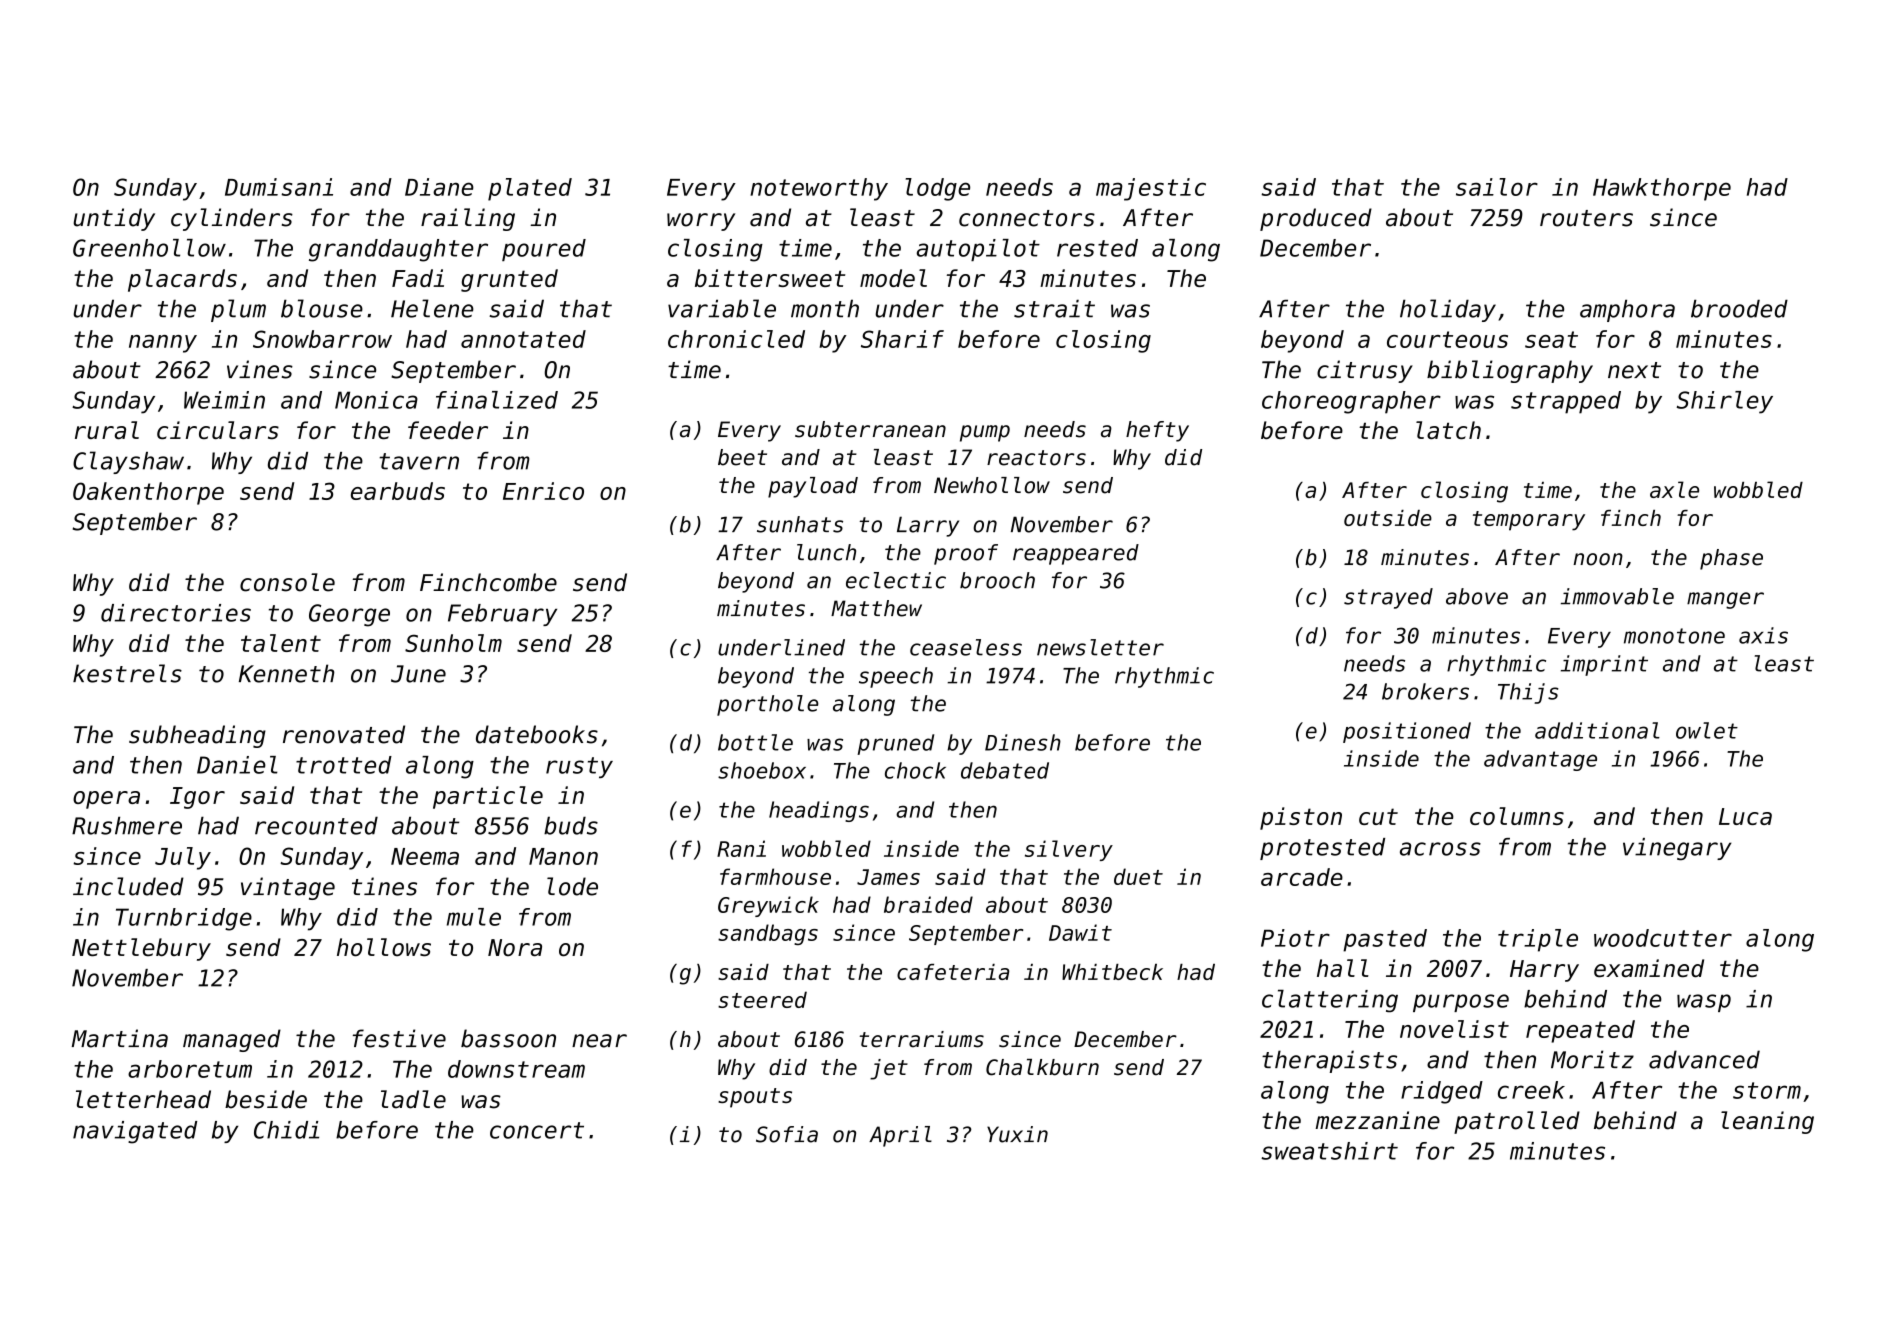 Image resolution: width=1892 pixels, height=1338 pixels. What do you see at coordinates (1440, 849) in the screenshot?
I see `across` at bounding box center [1440, 849].
